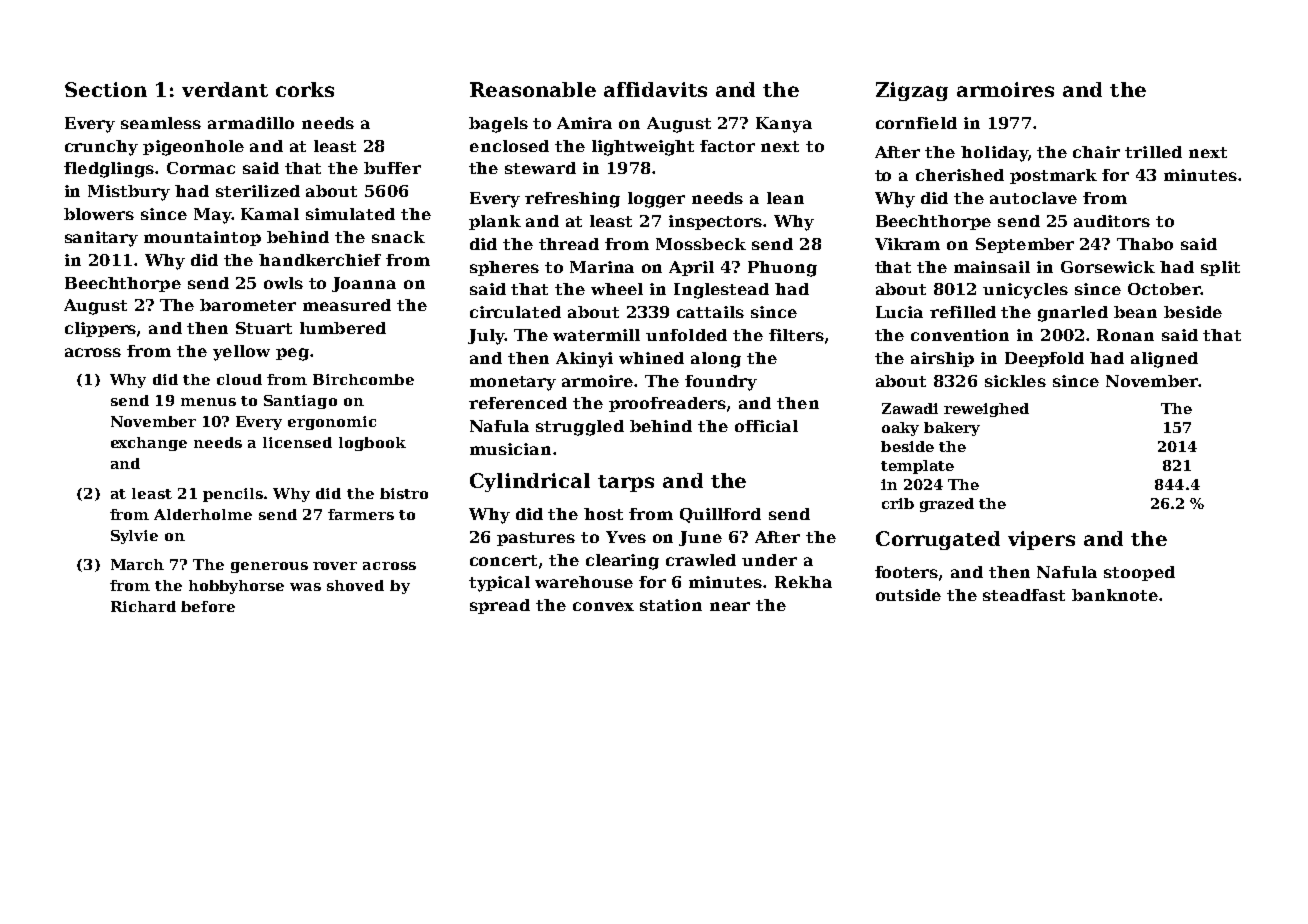 The image size is (1308, 924). What do you see at coordinates (504, 268) in the page?
I see `spheres` at bounding box center [504, 268].
